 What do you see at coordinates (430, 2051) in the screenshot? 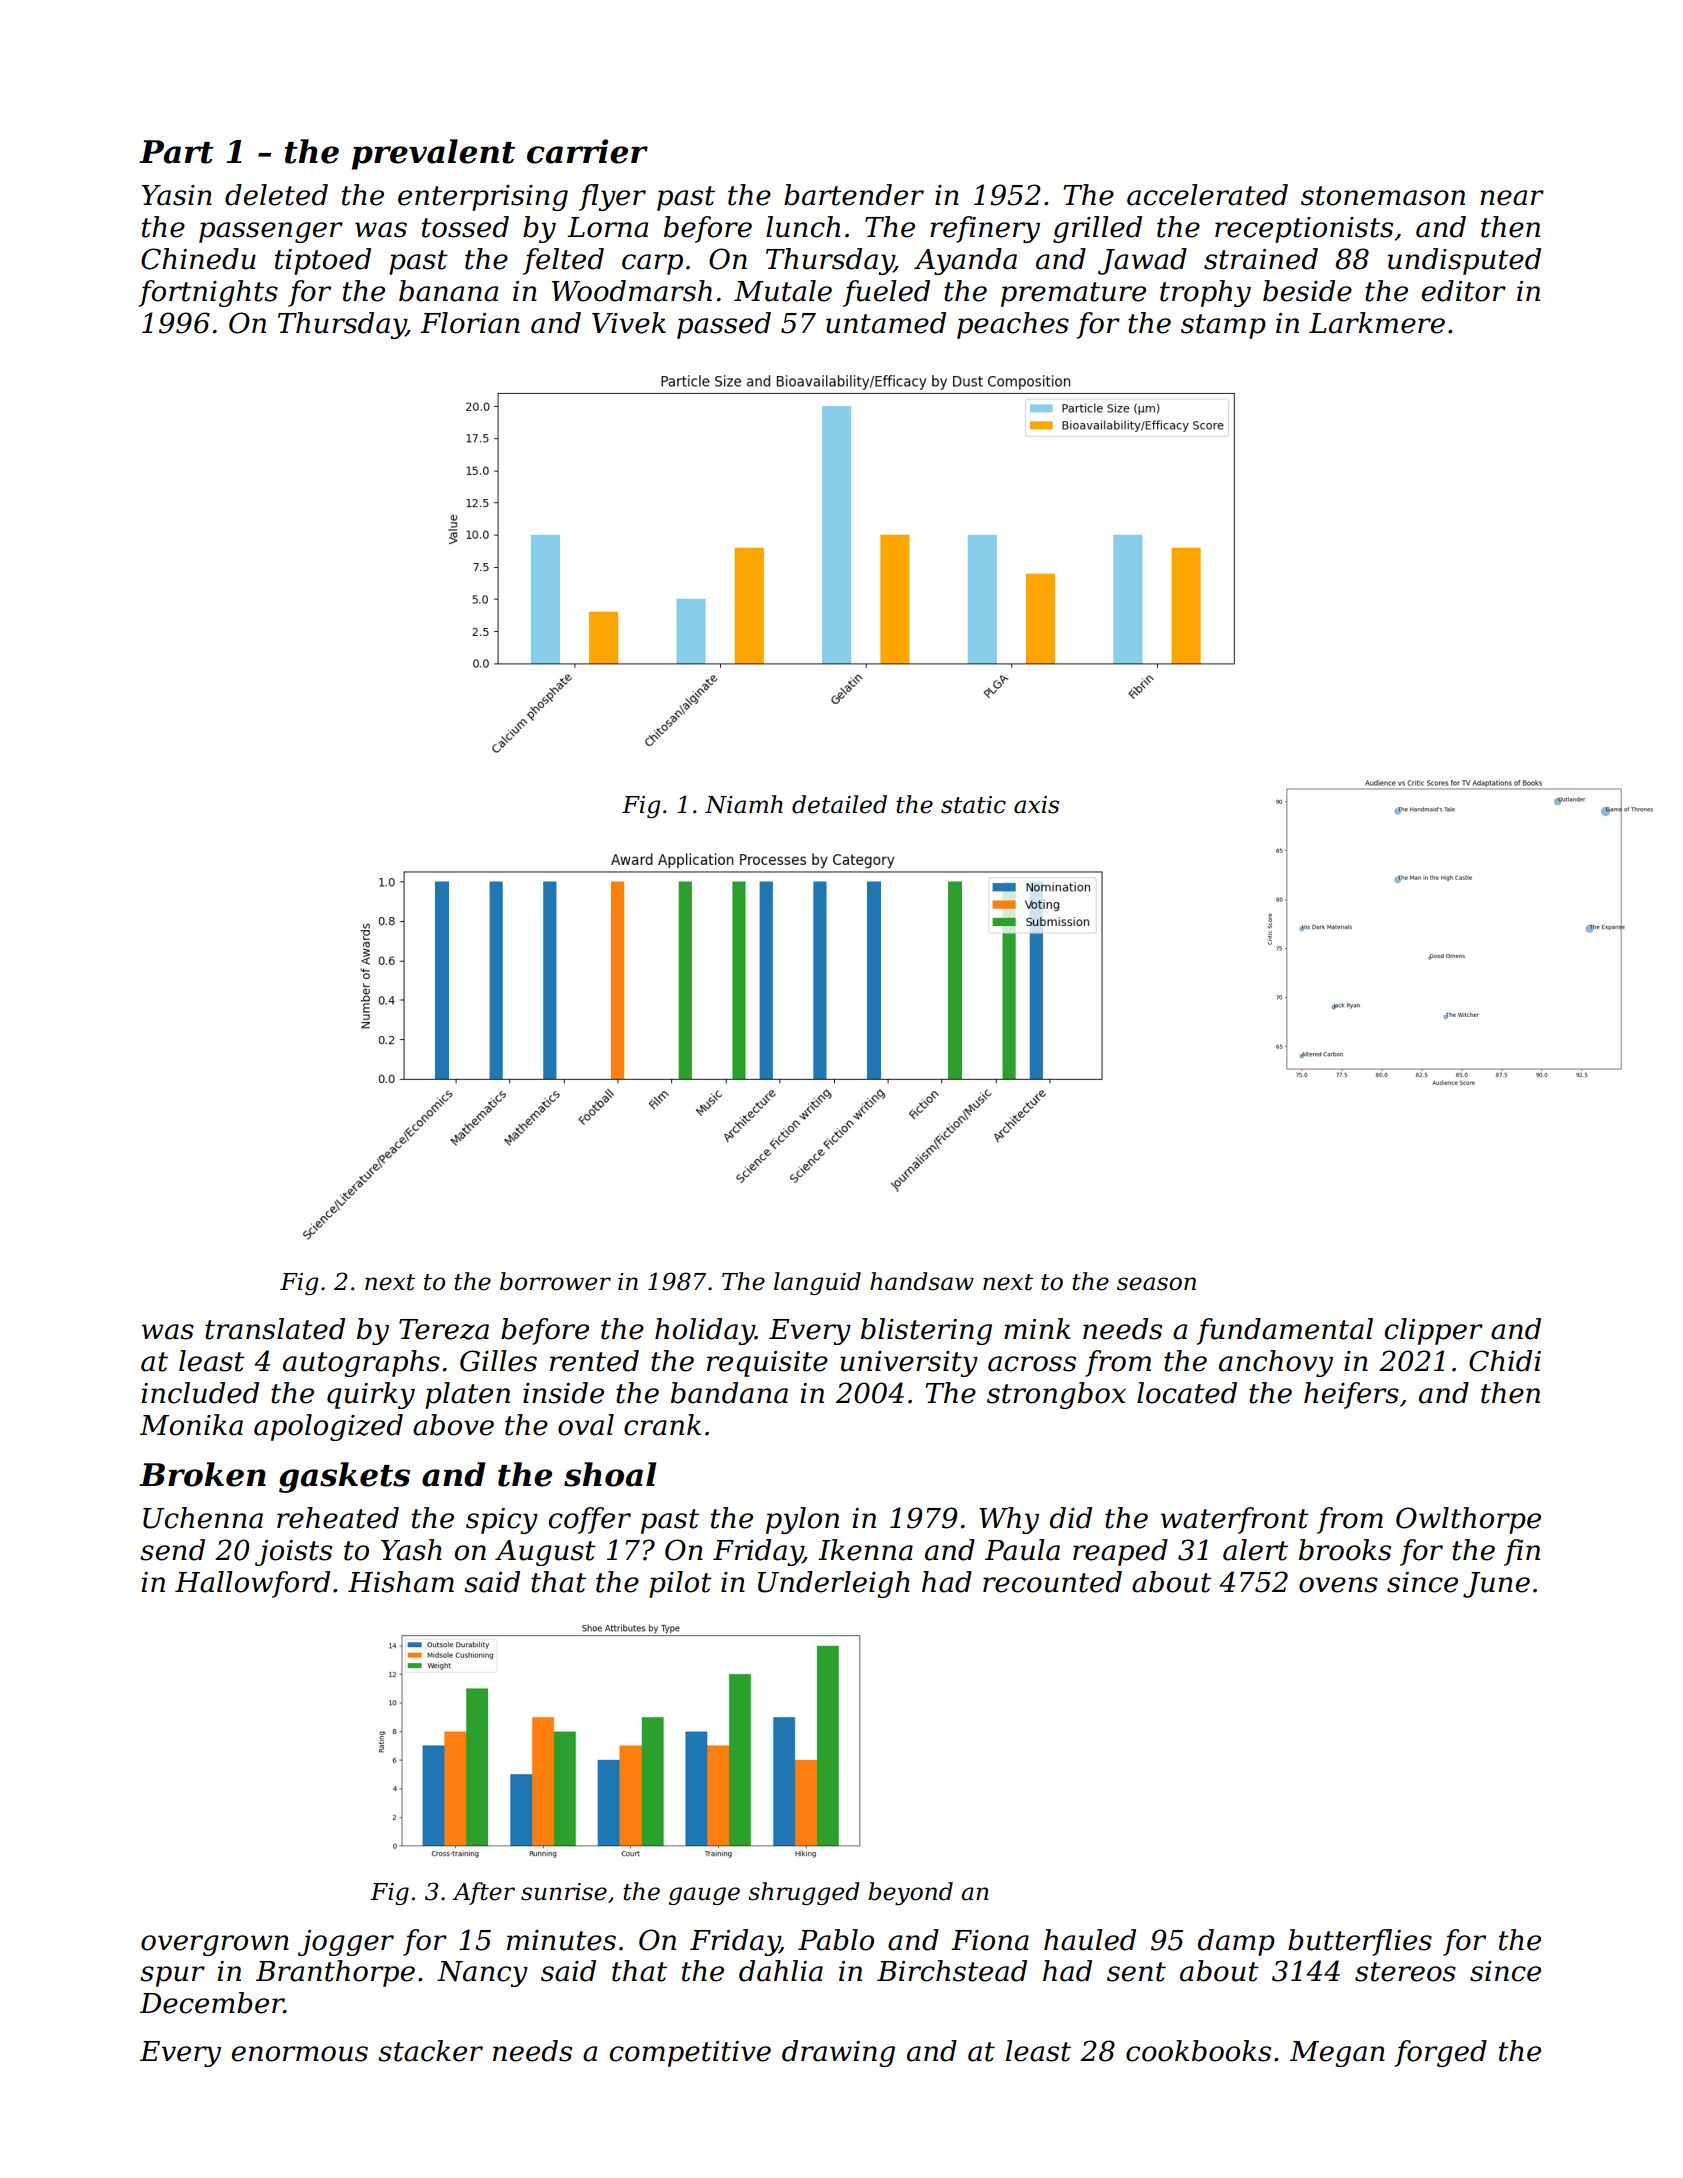
I see `stacker` at bounding box center [430, 2051].
